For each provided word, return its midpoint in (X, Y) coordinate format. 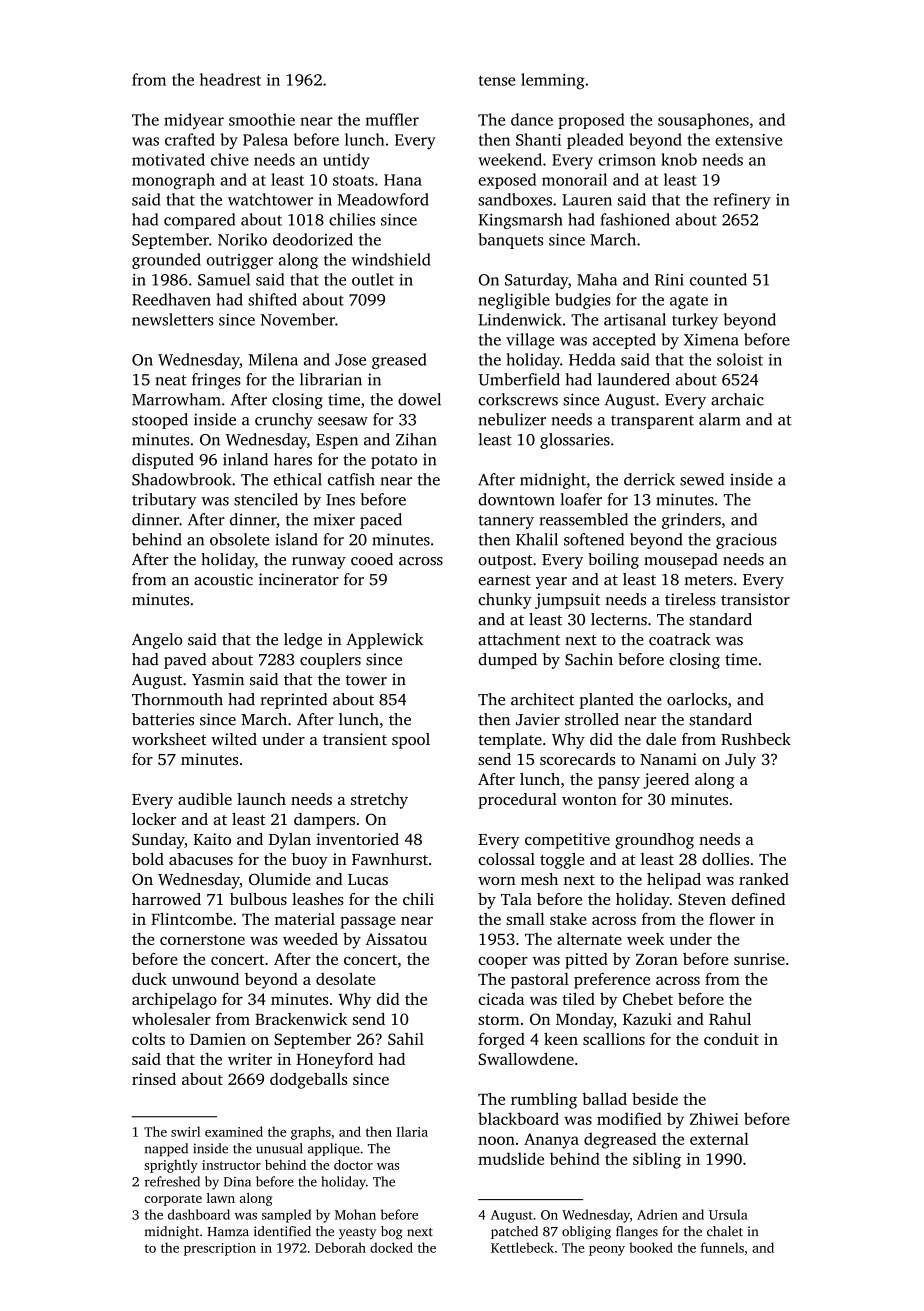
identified (282, 1231)
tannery (506, 522)
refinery (742, 201)
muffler (392, 119)
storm (499, 1020)
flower (732, 919)
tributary (164, 501)
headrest (230, 79)
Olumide (280, 879)
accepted (624, 341)
